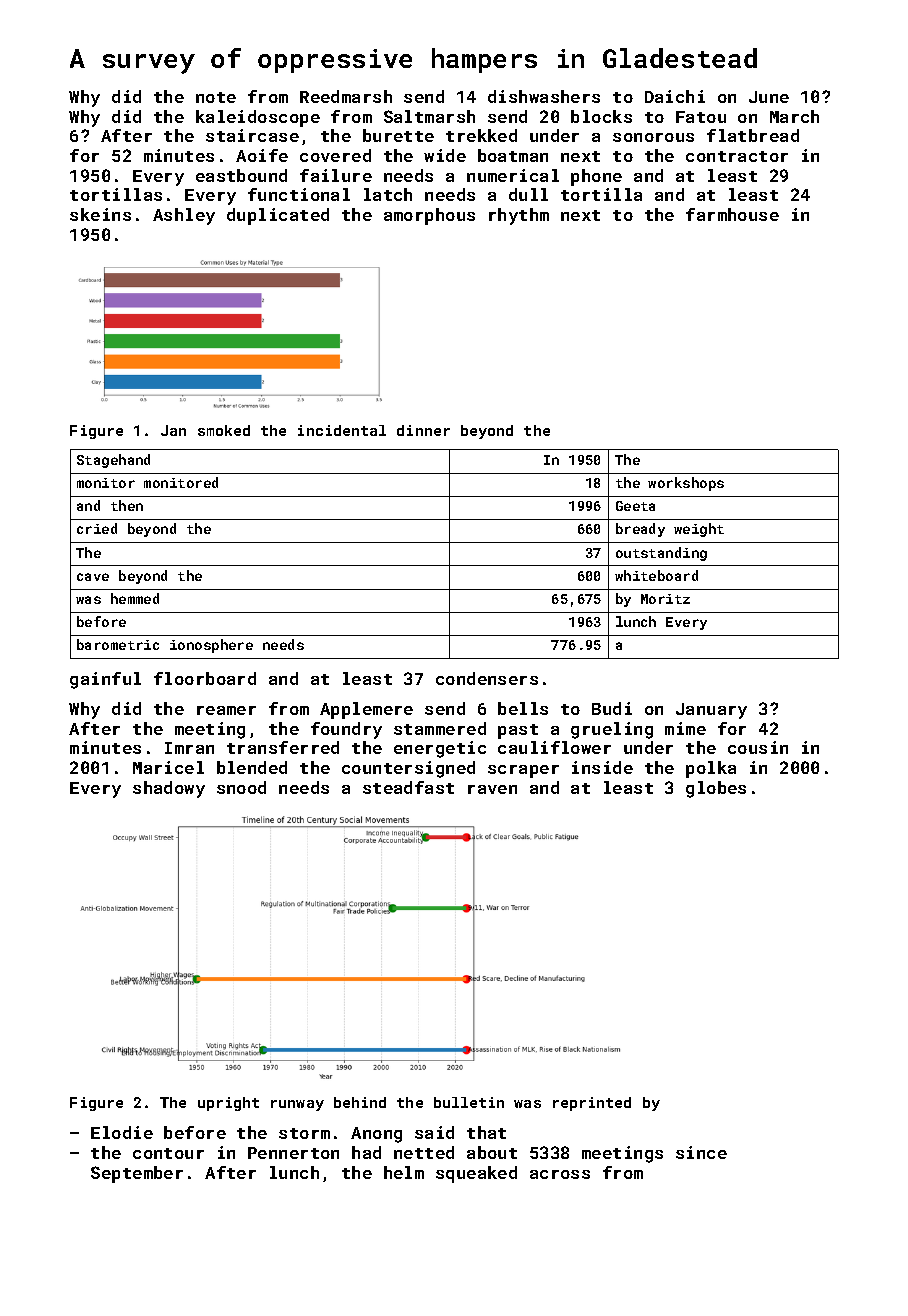 The image size is (908, 1316). What do you see at coordinates (241, 175) in the screenshot?
I see `eastbound` at bounding box center [241, 175].
